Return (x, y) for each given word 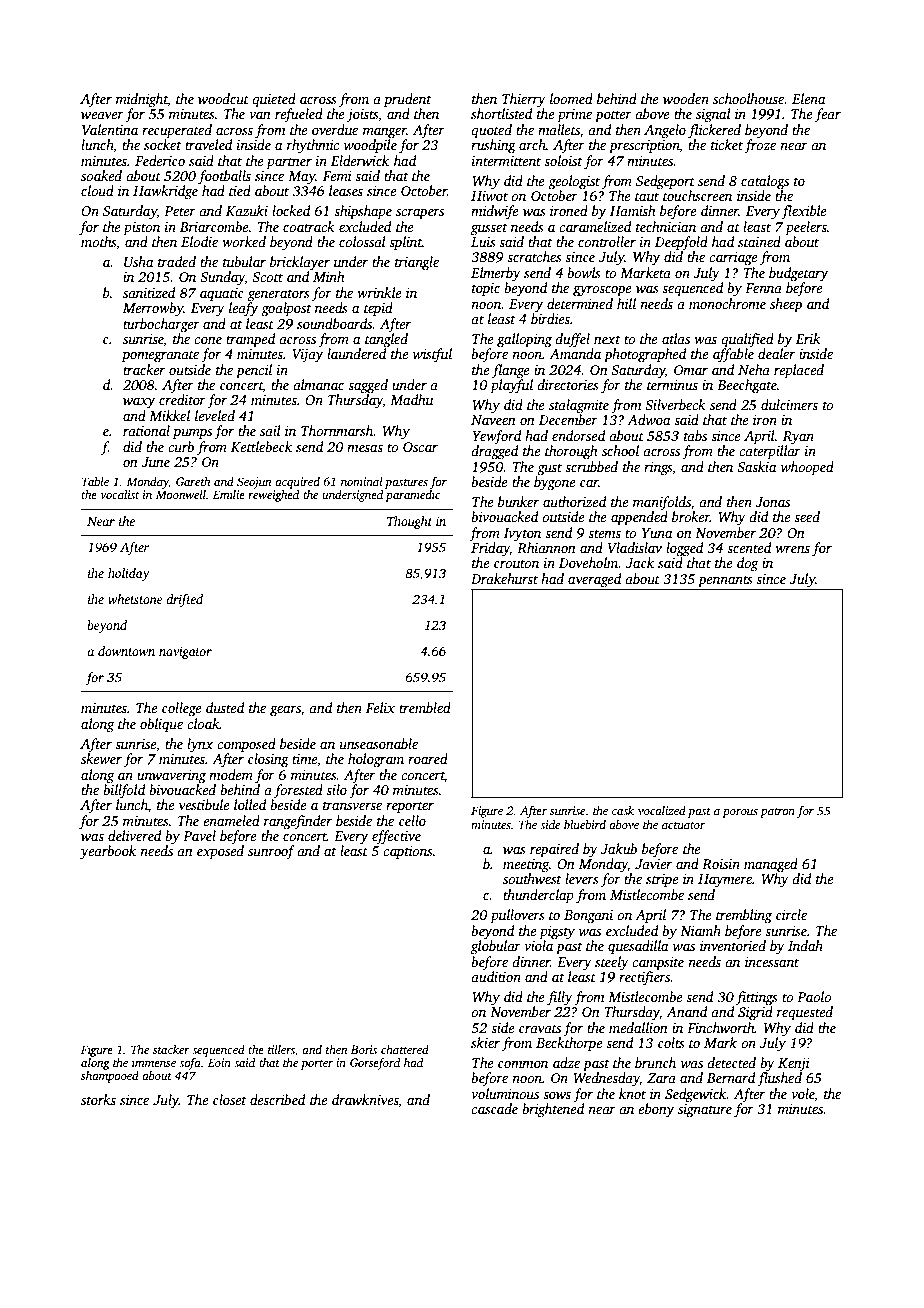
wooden (686, 98)
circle (791, 914)
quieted (274, 100)
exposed (220, 852)
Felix (380, 707)
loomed (571, 98)
